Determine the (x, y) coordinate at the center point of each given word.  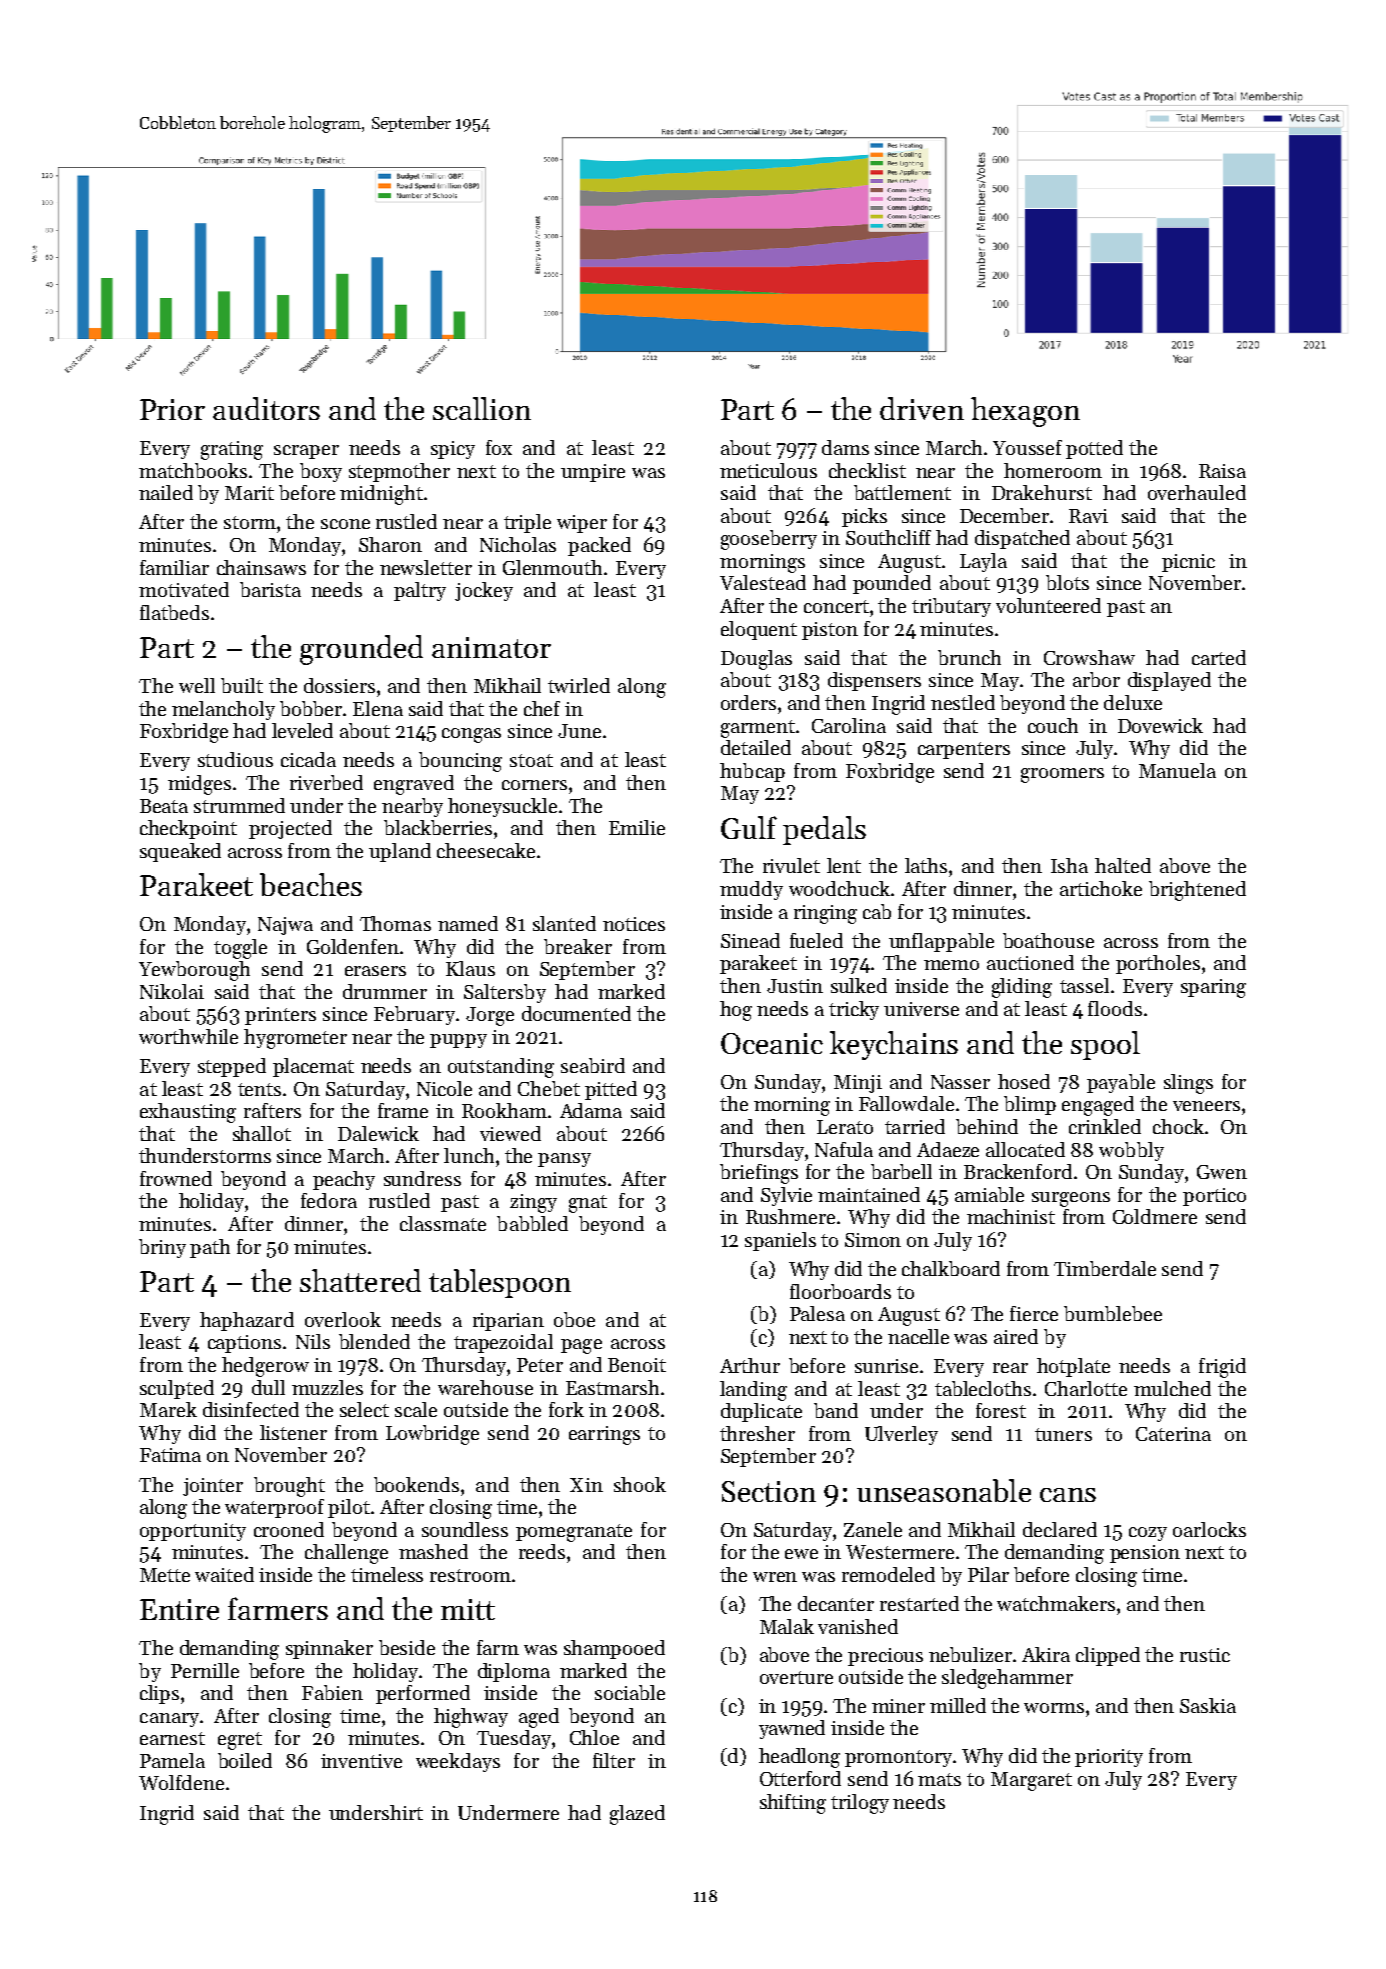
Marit (249, 493)
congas (471, 735)
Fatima (170, 1455)
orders (748, 702)
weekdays (458, 1762)
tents (259, 1089)
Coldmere (1155, 1216)
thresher (757, 1433)
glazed (637, 1815)
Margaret (1031, 1781)
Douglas (756, 660)
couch (1053, 725)
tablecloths (983, 1388)
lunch (469, 1155)
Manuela (1177, 770)
